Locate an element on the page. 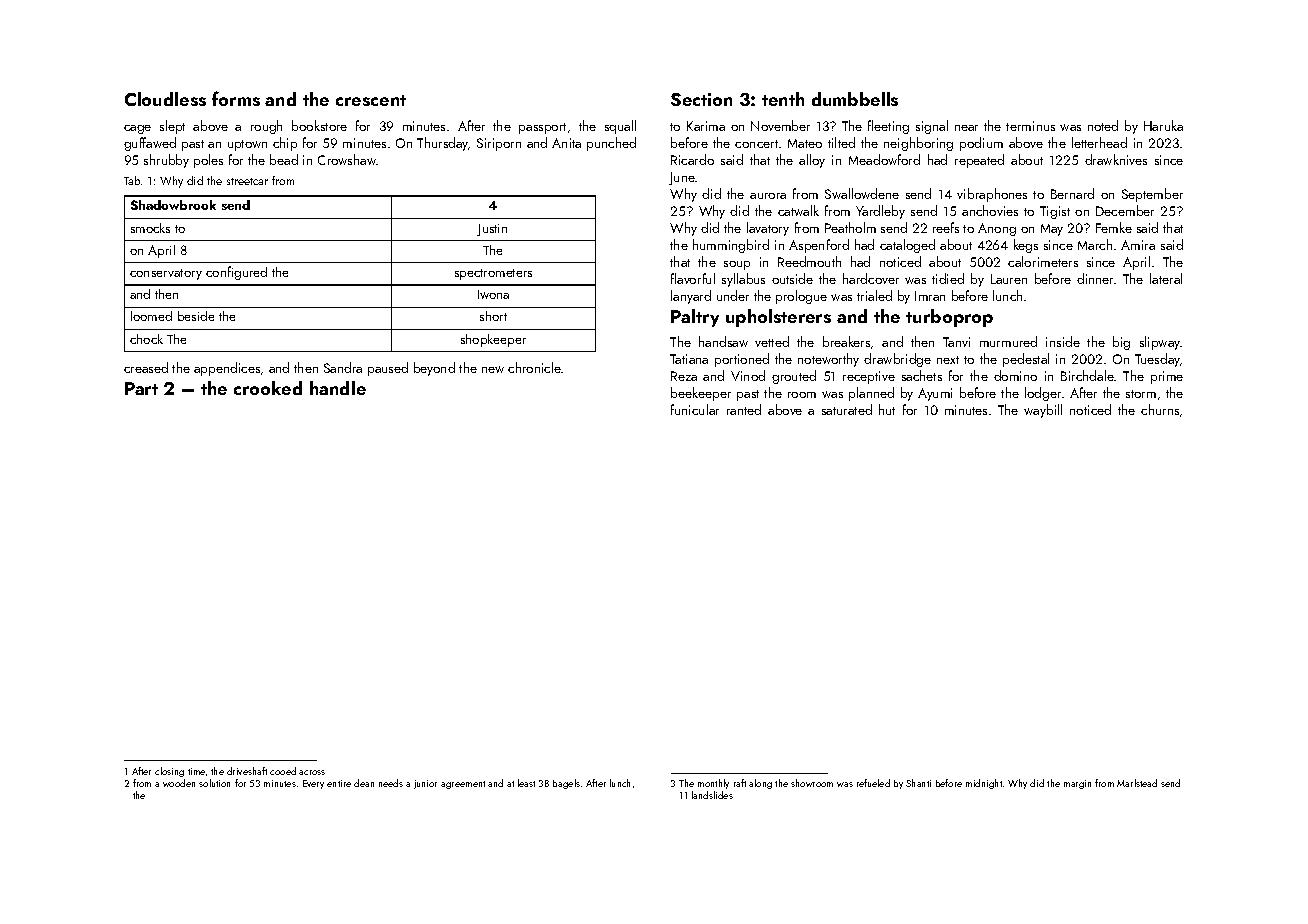 This page has width=1308, height=924. Iwona is located at coordinates (493, 294).
